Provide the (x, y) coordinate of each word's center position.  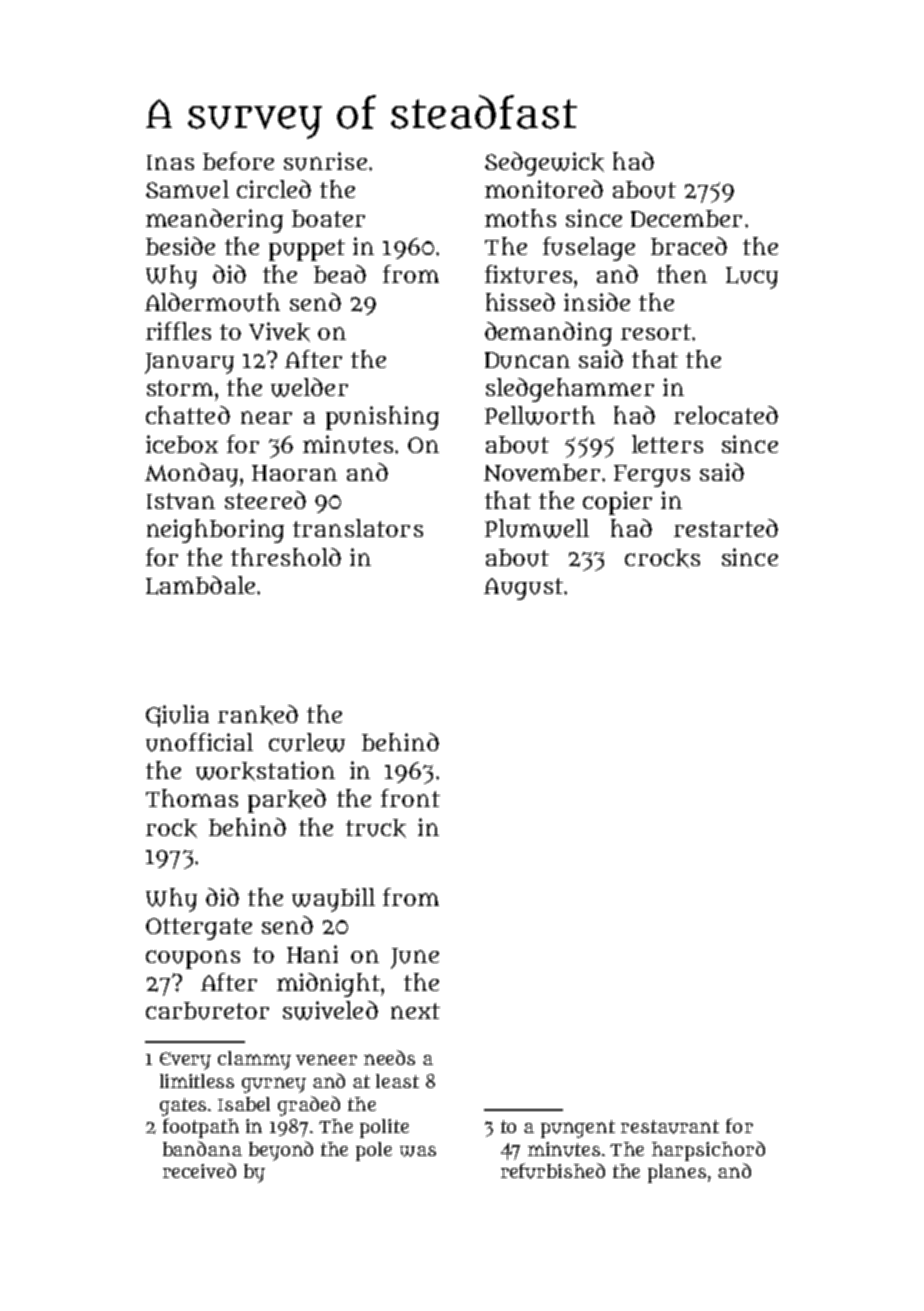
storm (180, 388)
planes (677, 1173)
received (199, 1170)
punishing (382, 418)
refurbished (553, 1171)
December (686, 218)
